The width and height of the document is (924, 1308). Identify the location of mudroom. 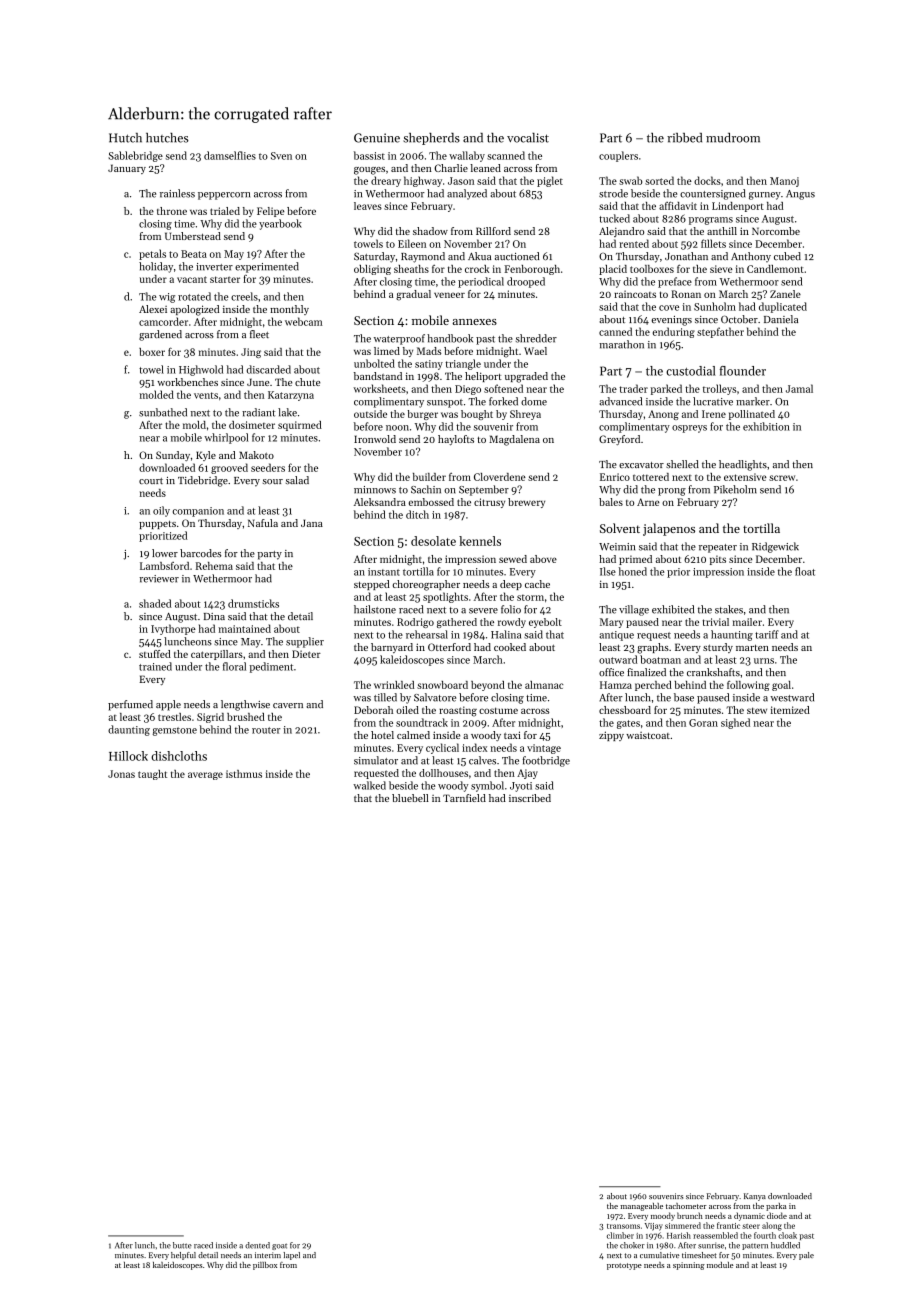
(733, 138).
